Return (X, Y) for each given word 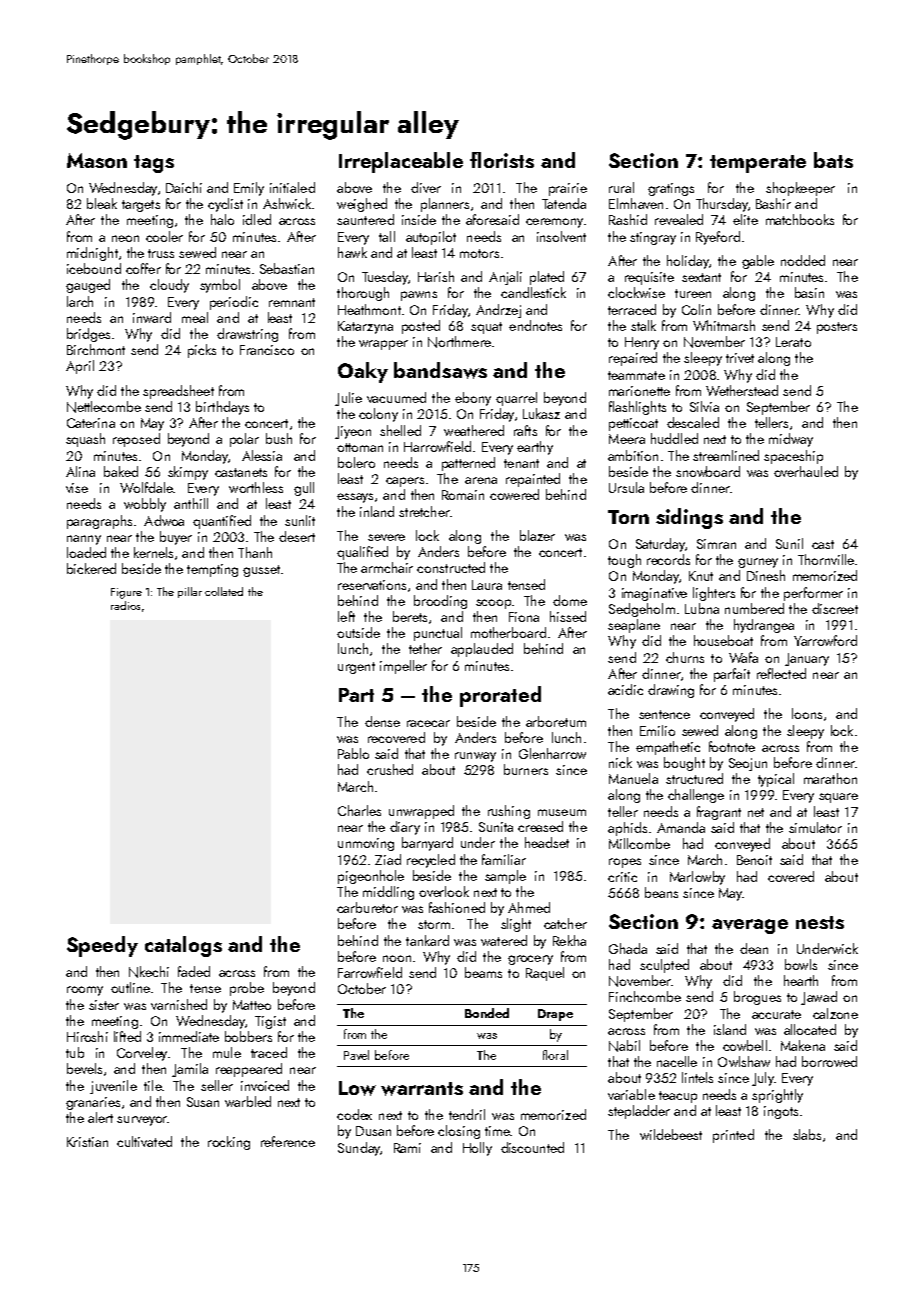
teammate (636, 375)
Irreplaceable (401, 162)
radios (125, 605)
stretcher (424, 511)
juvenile (113, 1087)
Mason (97, 160)
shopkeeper (800, 189)
